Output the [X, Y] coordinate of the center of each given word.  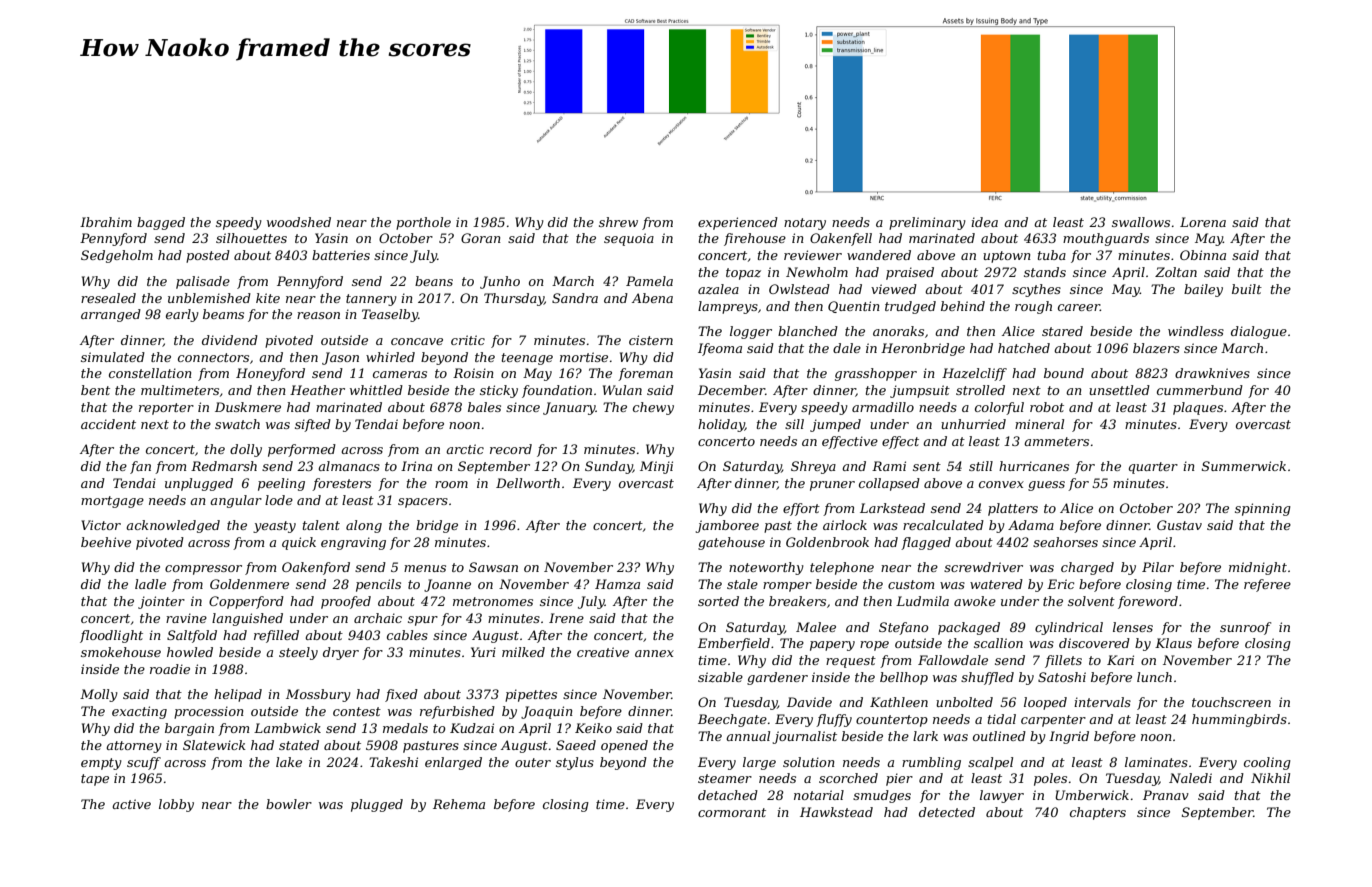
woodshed [299, 222]
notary [805, 224]
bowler [289, 804]
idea [984, 222]
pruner [832, 486]
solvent [1091, 601]
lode [279, 500]
